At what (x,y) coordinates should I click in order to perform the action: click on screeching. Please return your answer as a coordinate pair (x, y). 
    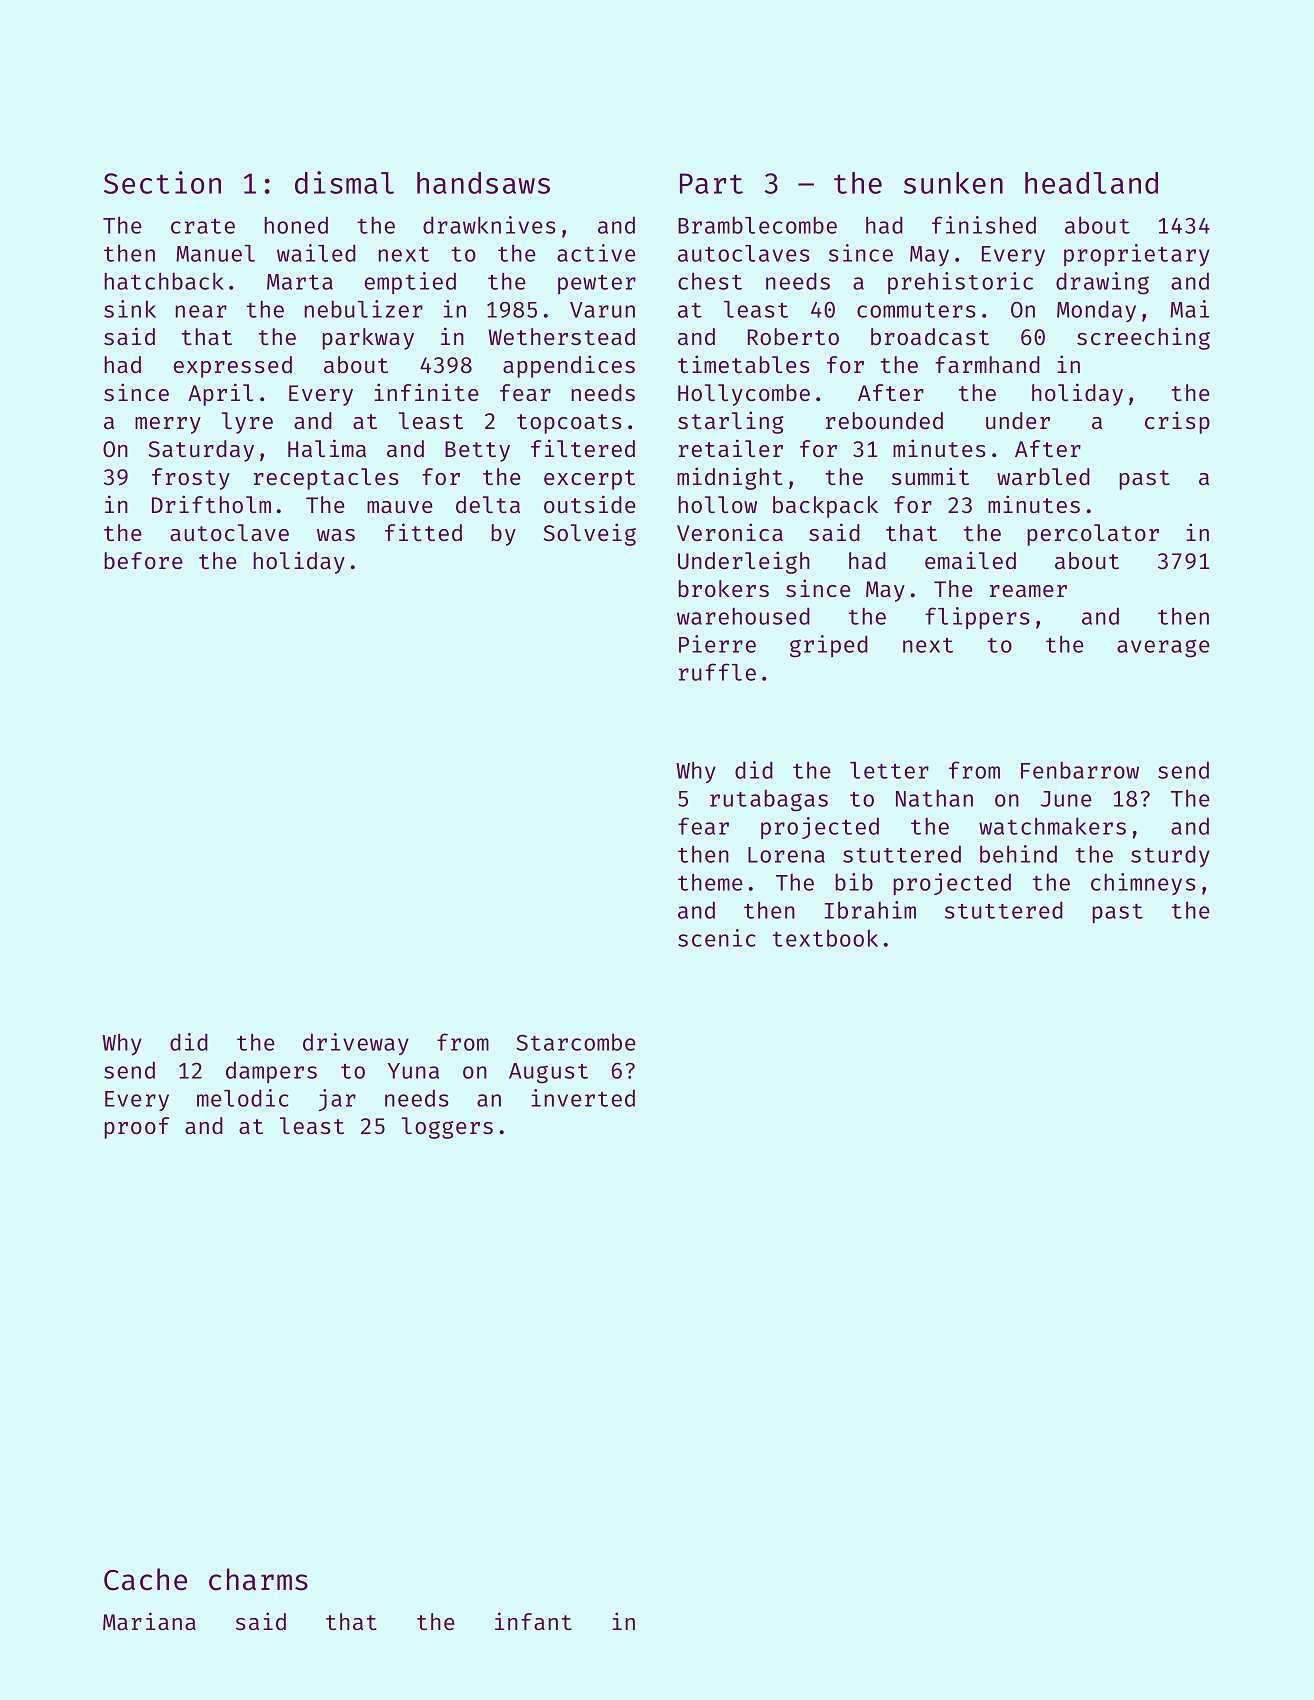
    Looking at the image, I should click on (1143, 338).
